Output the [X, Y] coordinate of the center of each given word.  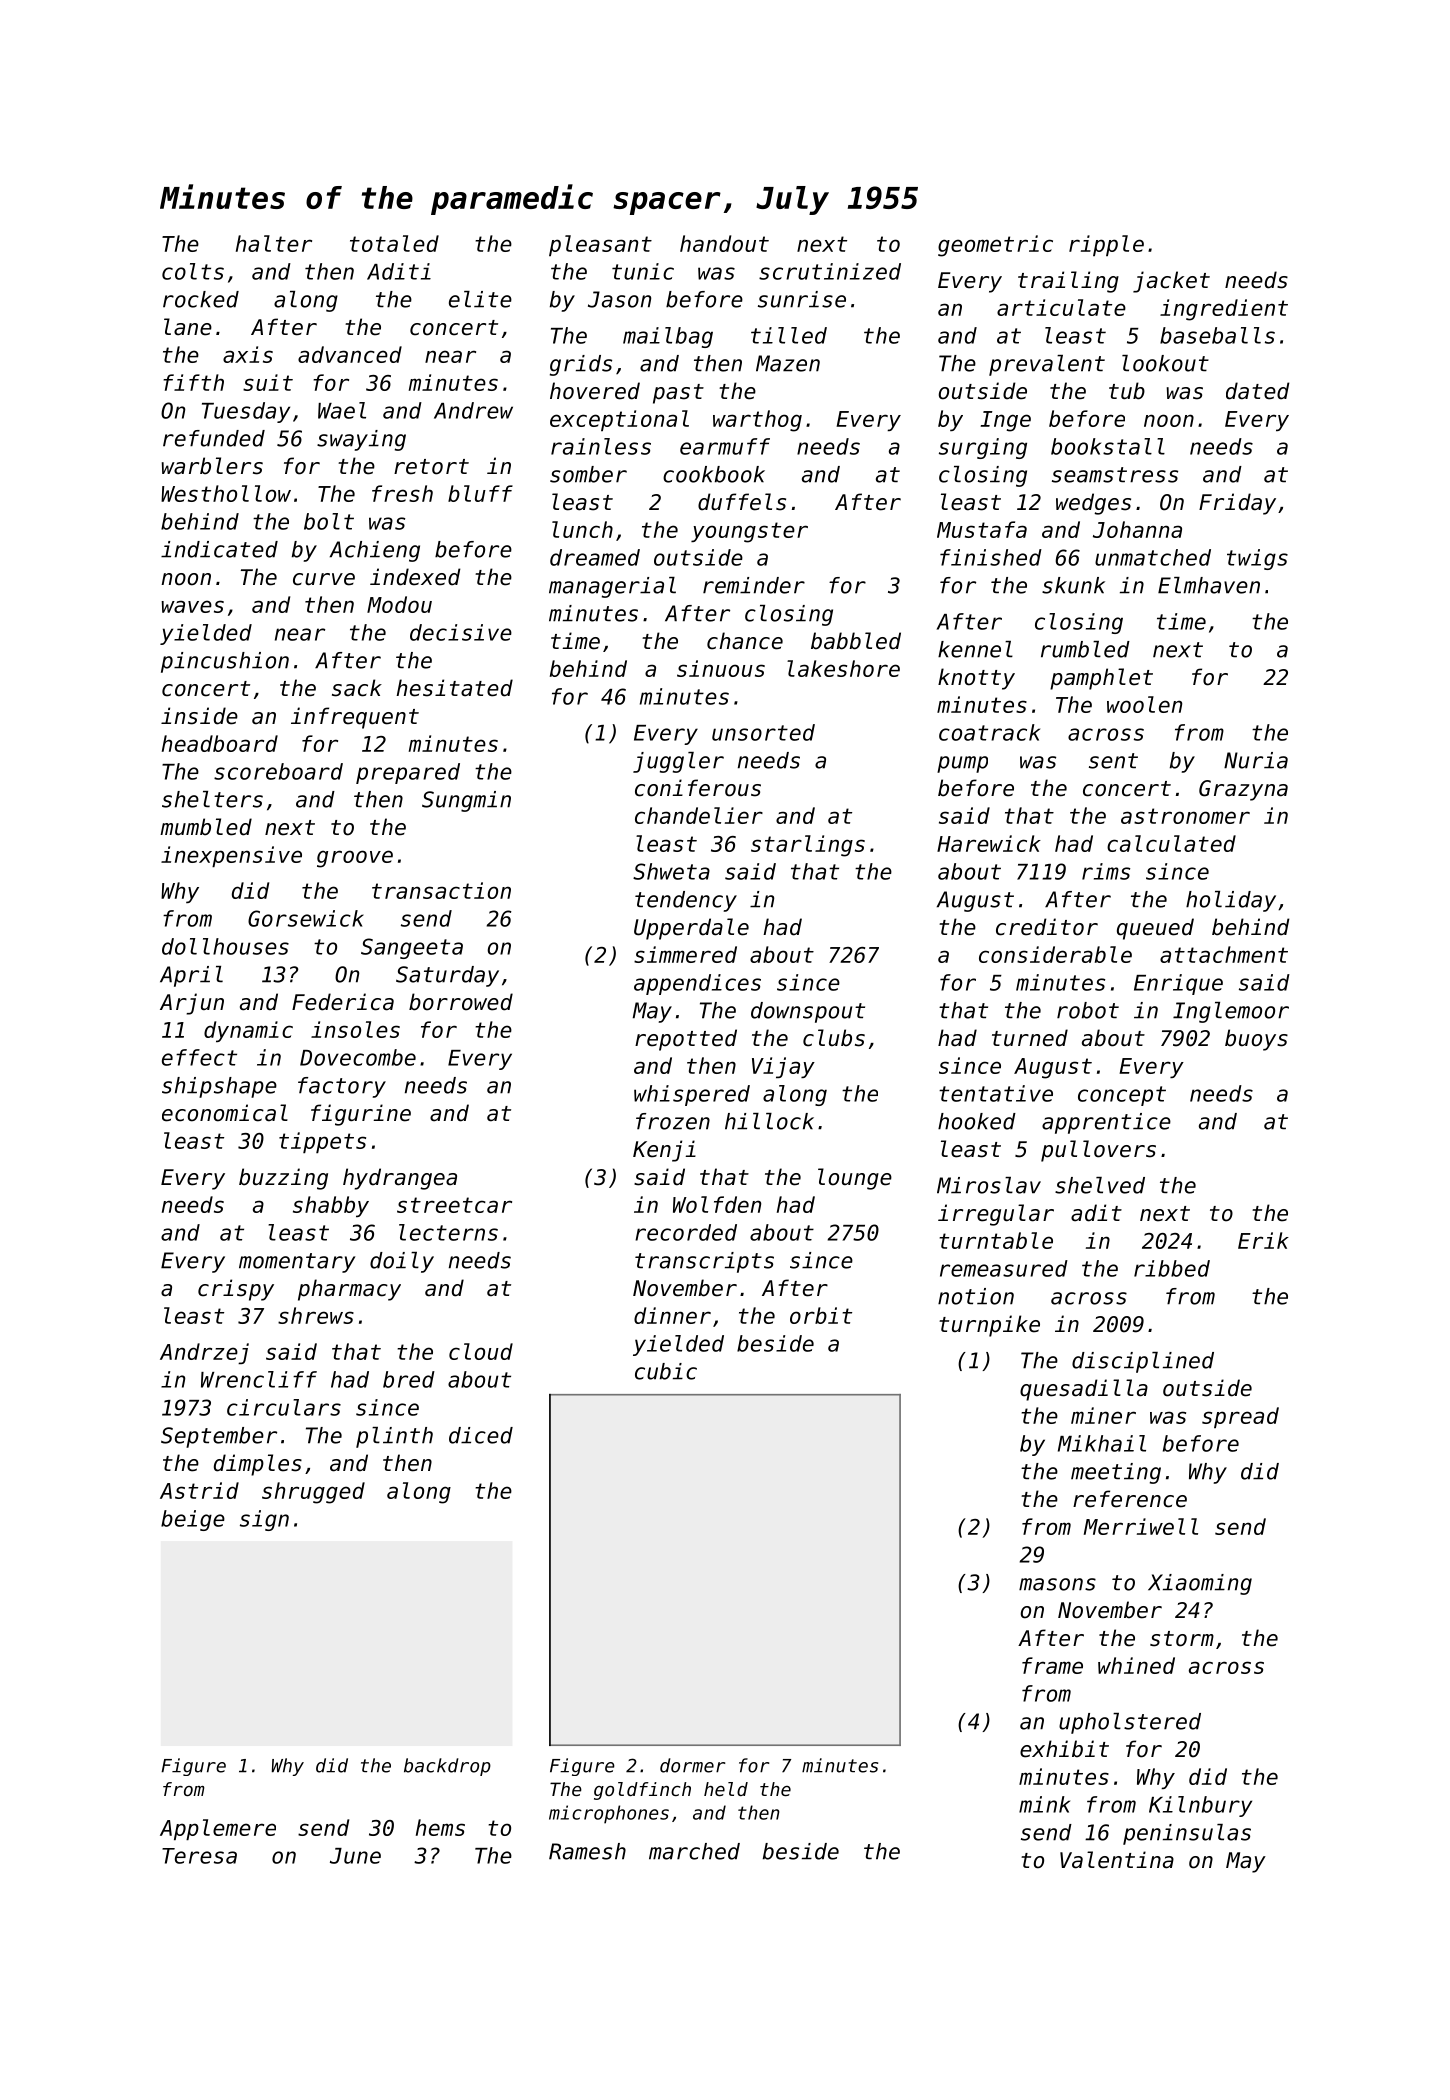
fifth [193, 382]
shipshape [219, 1087]
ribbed [1172, 1268]
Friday [1237, 504]
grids [581, 365]
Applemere [218, 1829]
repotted [686, 1040]
